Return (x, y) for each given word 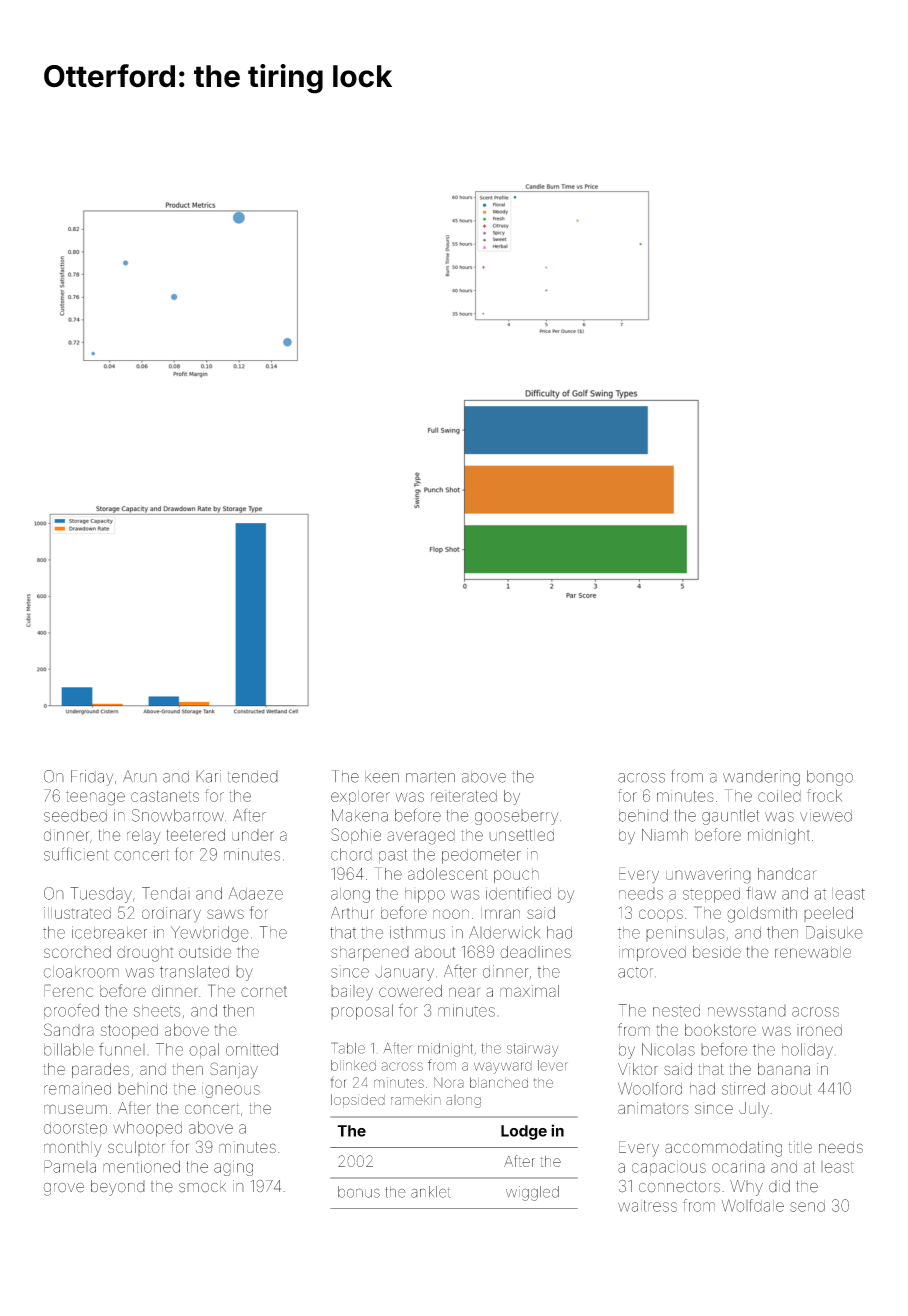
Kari (208, 776)
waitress (647, 1206)
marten (430, 777)
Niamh (665, 835)
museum (75, 1109)
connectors (679, 1187)
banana (784, 1069)
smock (202, 1186)
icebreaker (109, 932)
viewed (826, 815)
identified (518, 893)
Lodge (524, 1132)
